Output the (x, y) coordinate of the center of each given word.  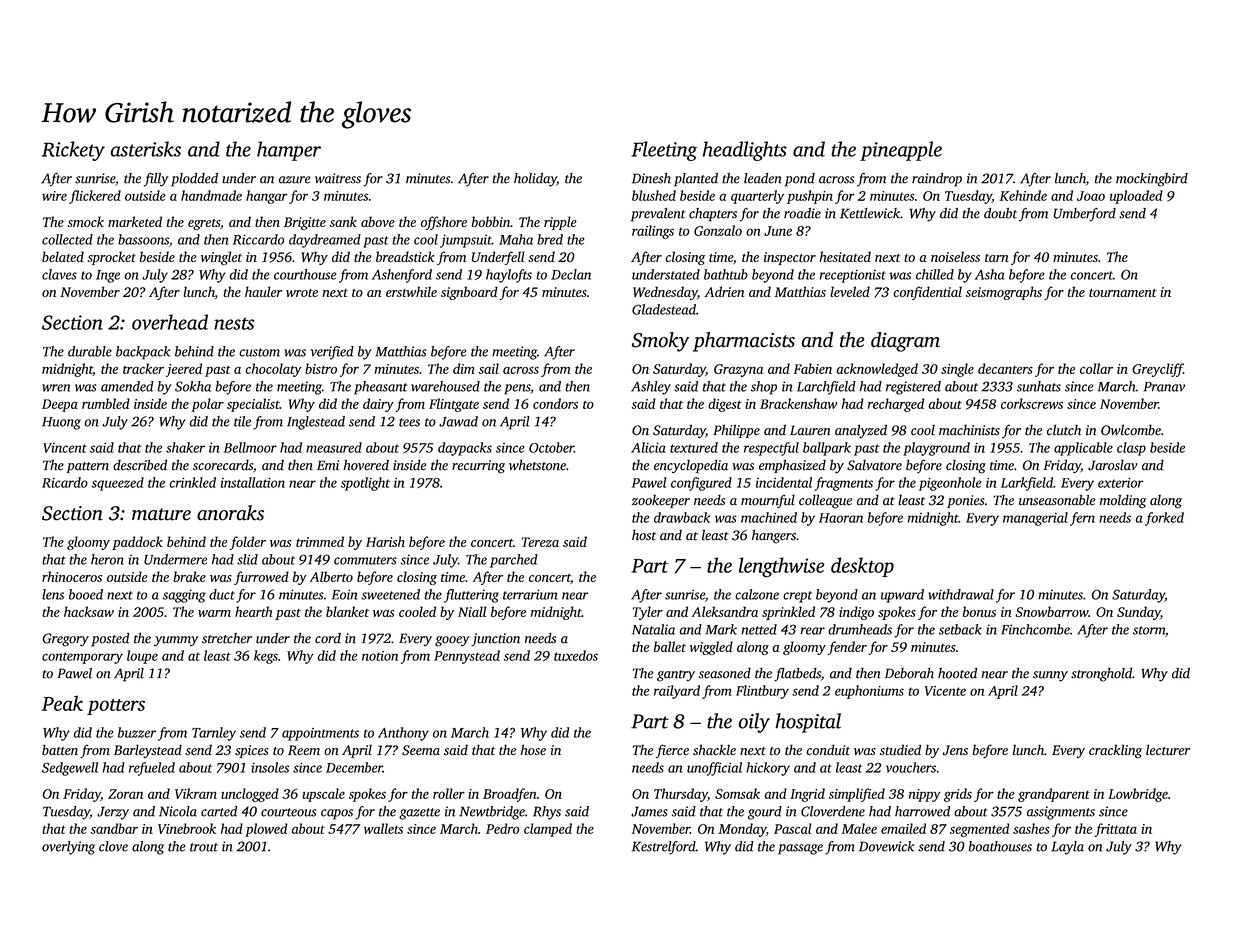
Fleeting (664, 151)
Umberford (1085, 215)
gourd (765, 813)
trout (204, 847)
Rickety (73, 151)
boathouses (1000, 846)
